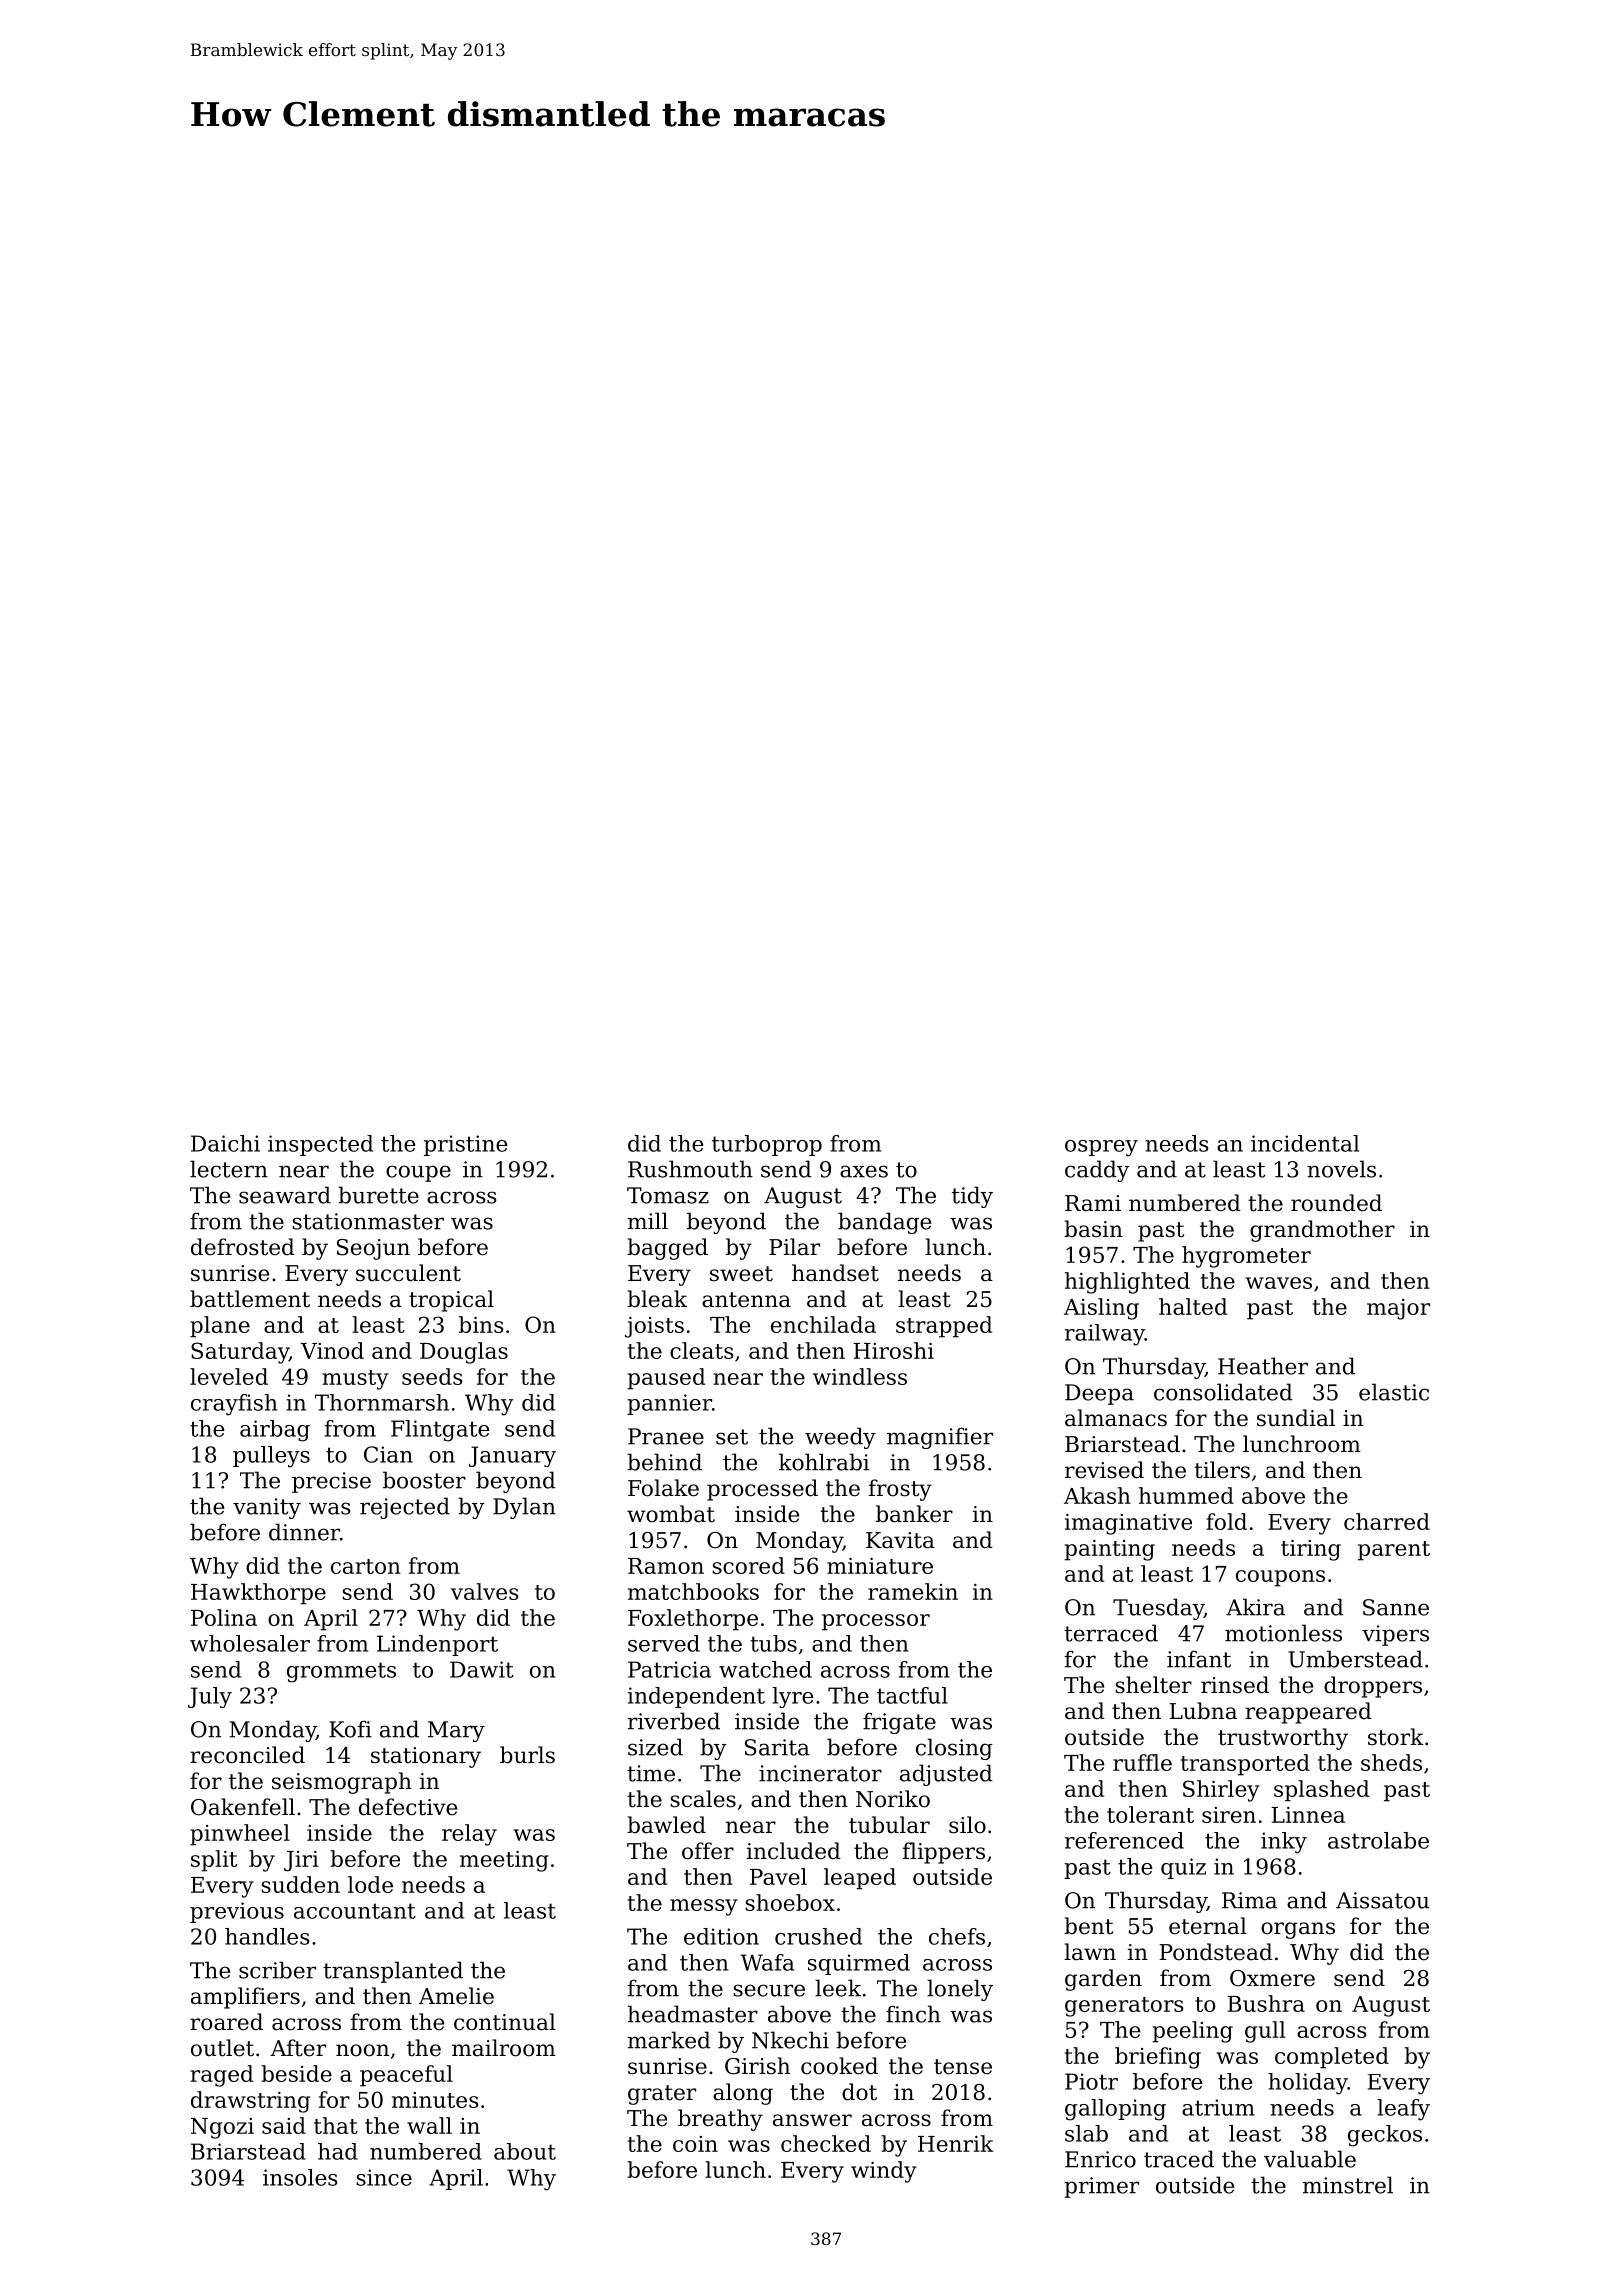  I want to click on osprey, so click(1101, 1148).
